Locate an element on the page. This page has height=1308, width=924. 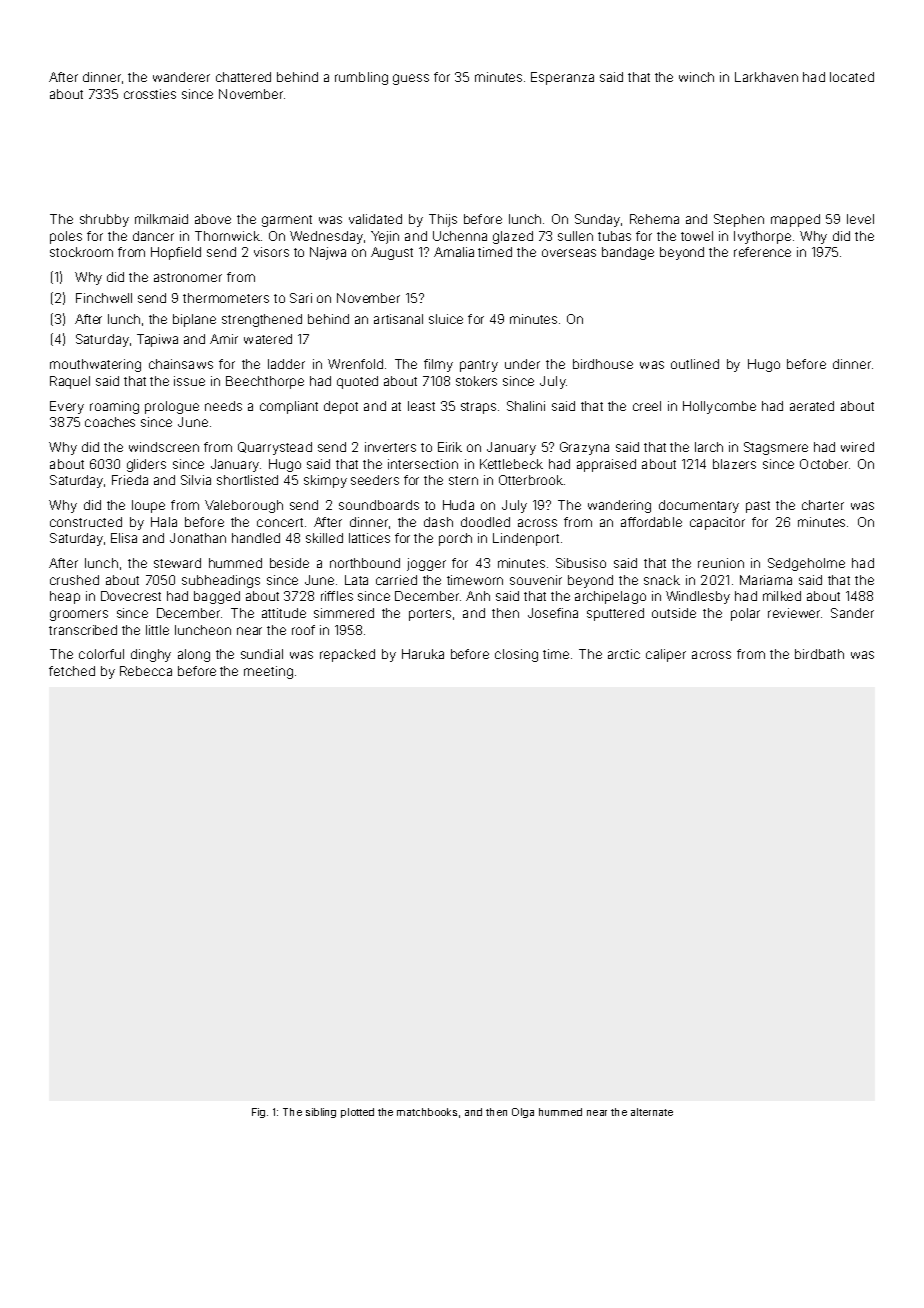
winch is located at coordinates (696, 77).
